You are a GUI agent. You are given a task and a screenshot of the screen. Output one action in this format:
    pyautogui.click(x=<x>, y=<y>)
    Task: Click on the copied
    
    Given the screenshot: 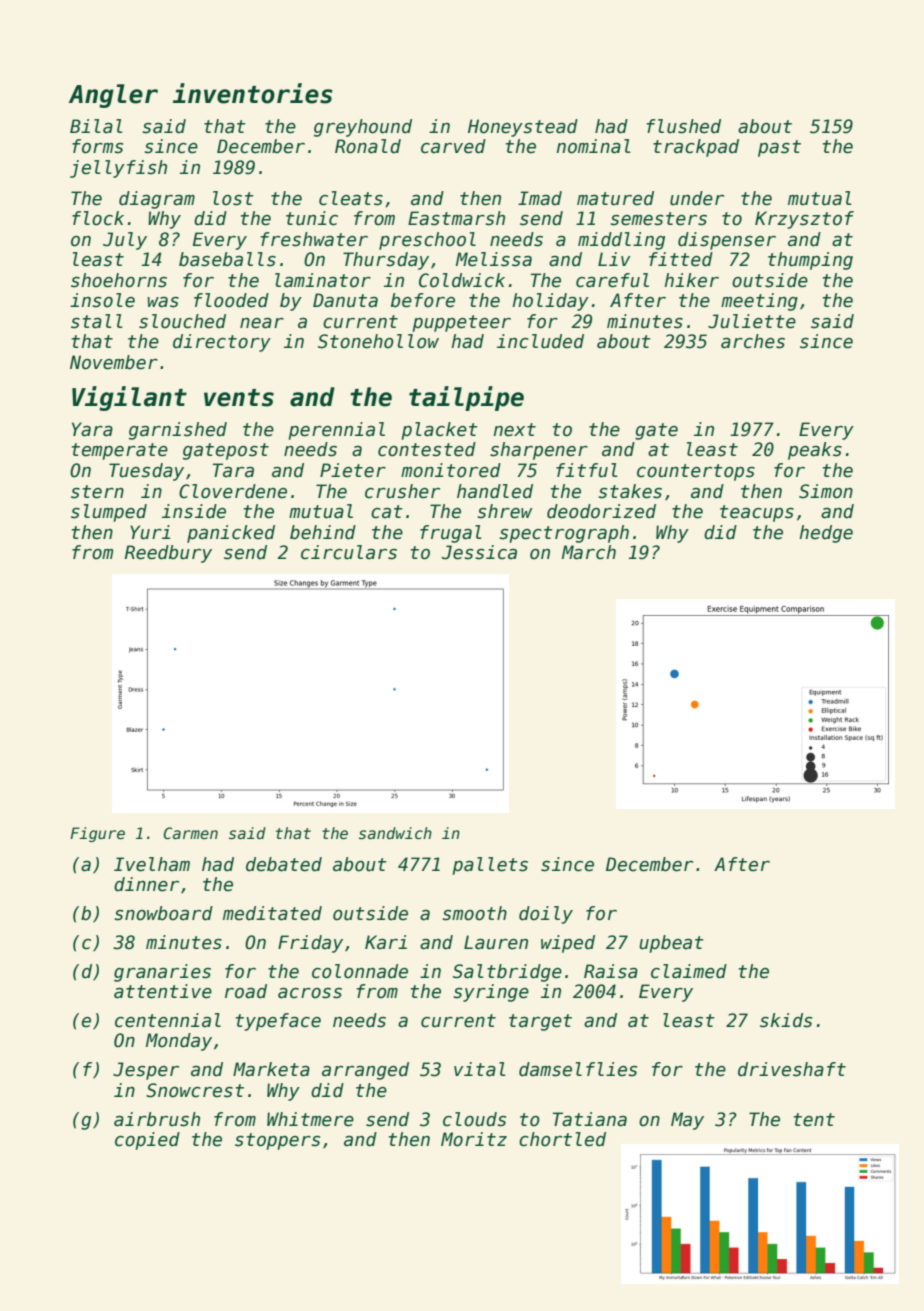 What is the action you would take?
    pyautogui.click(x=147, y=1141)
